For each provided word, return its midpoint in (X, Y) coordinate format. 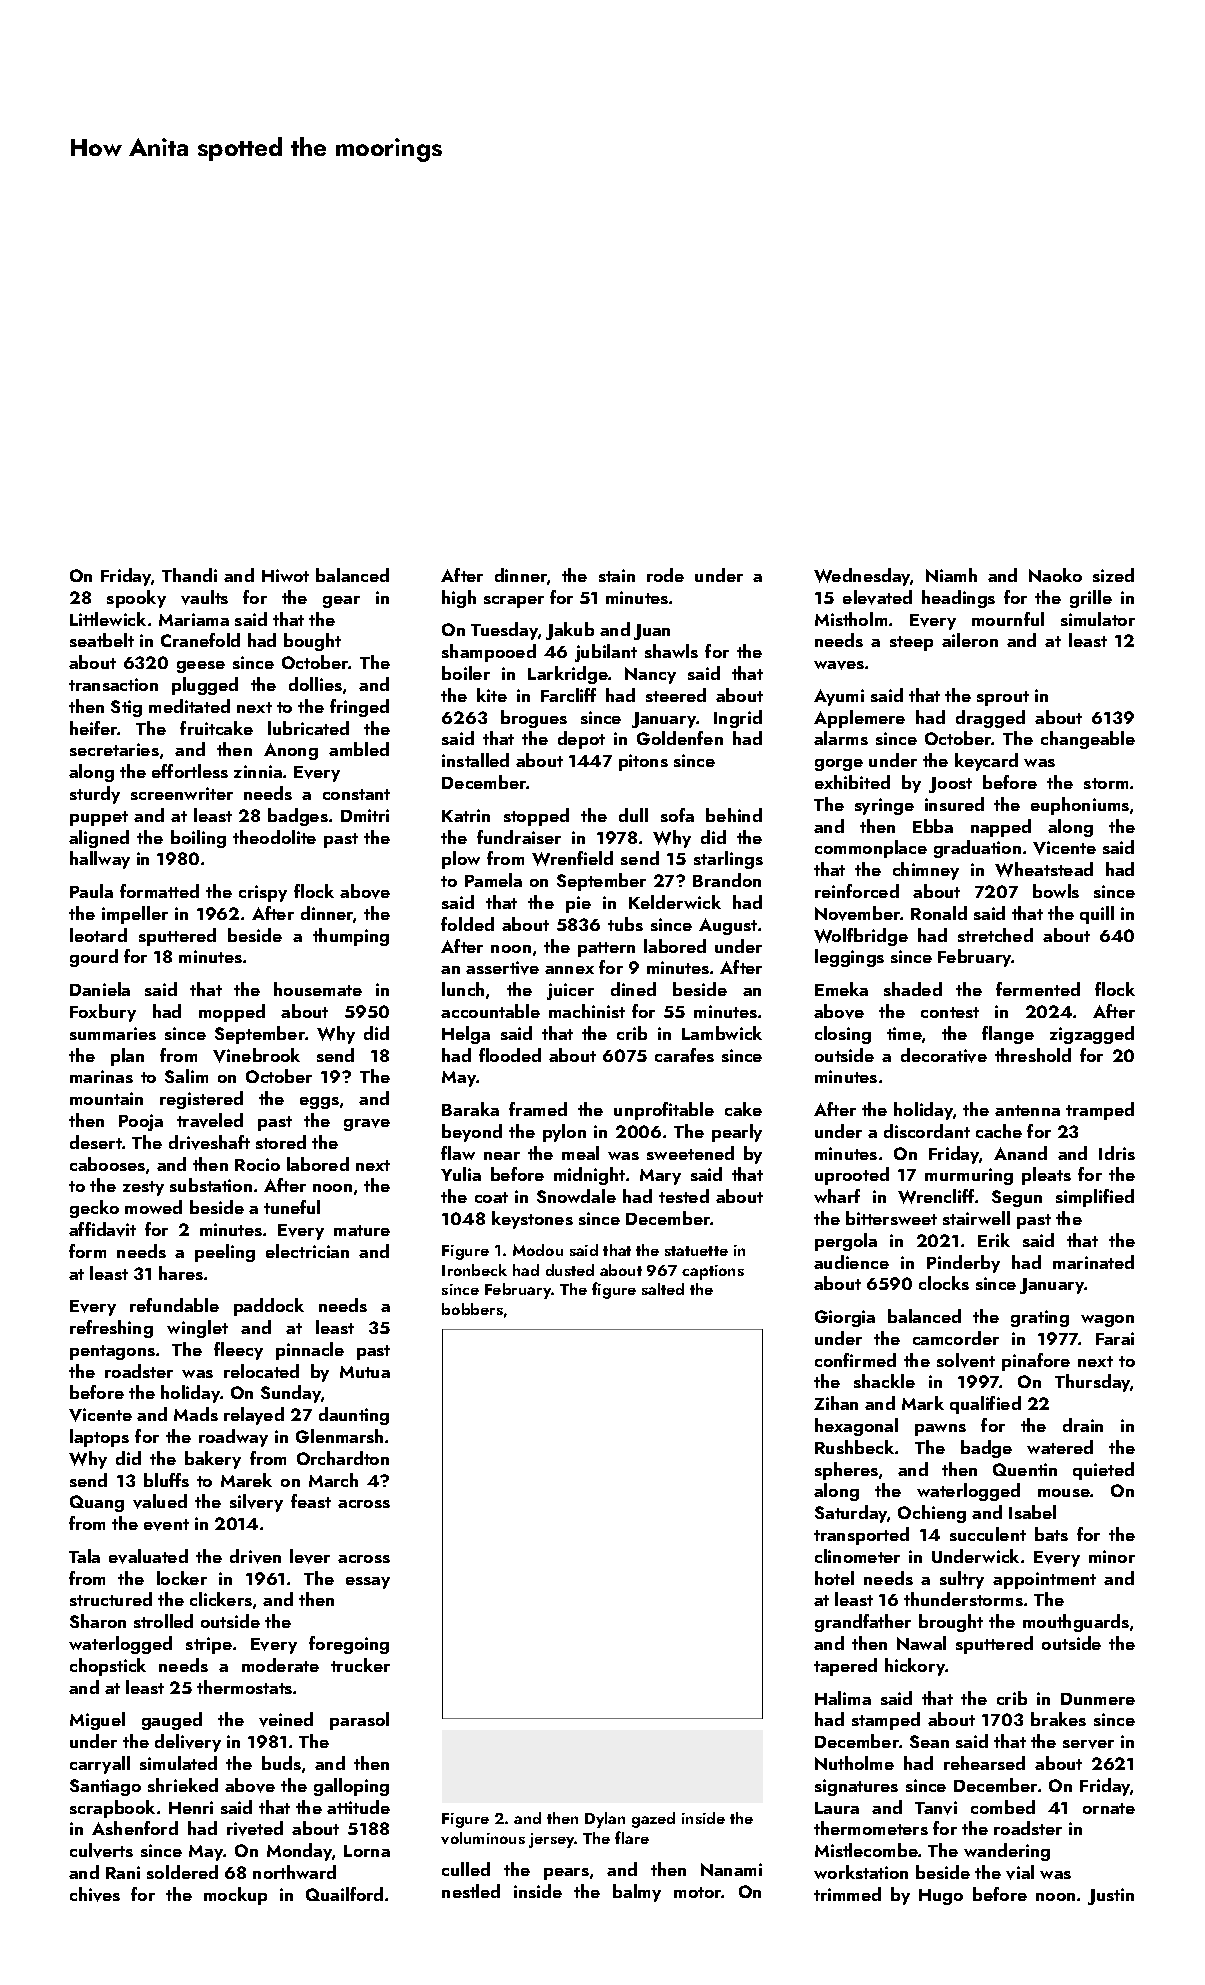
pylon (564, 1133)
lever (310, 1556)
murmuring (969, 1176)
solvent (966, 1360)
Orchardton (343, 1458)
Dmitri (365, 815)
